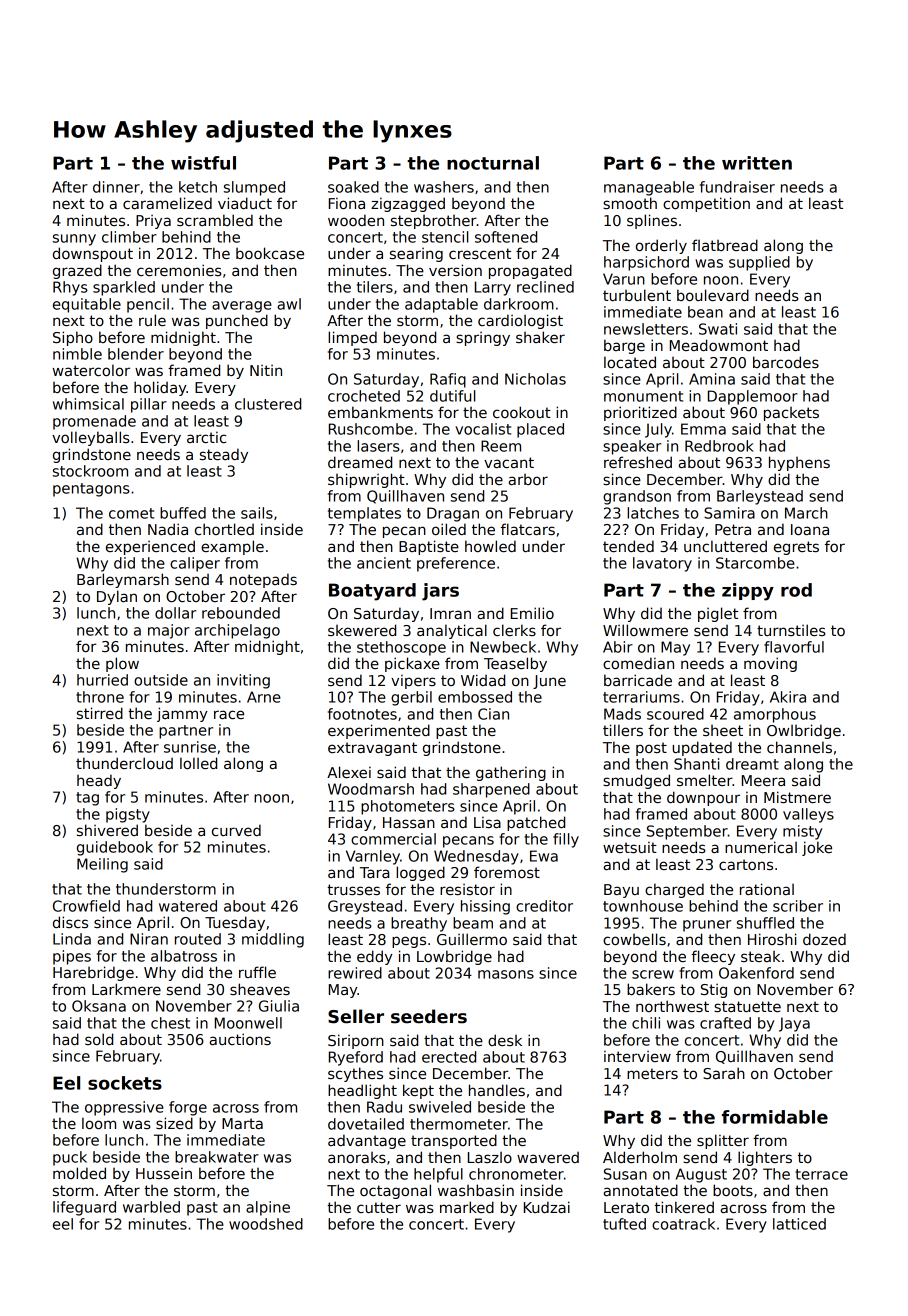  Describe the element at coordinates (116, 187) in the screenshot. I see `dinner` at that location.
